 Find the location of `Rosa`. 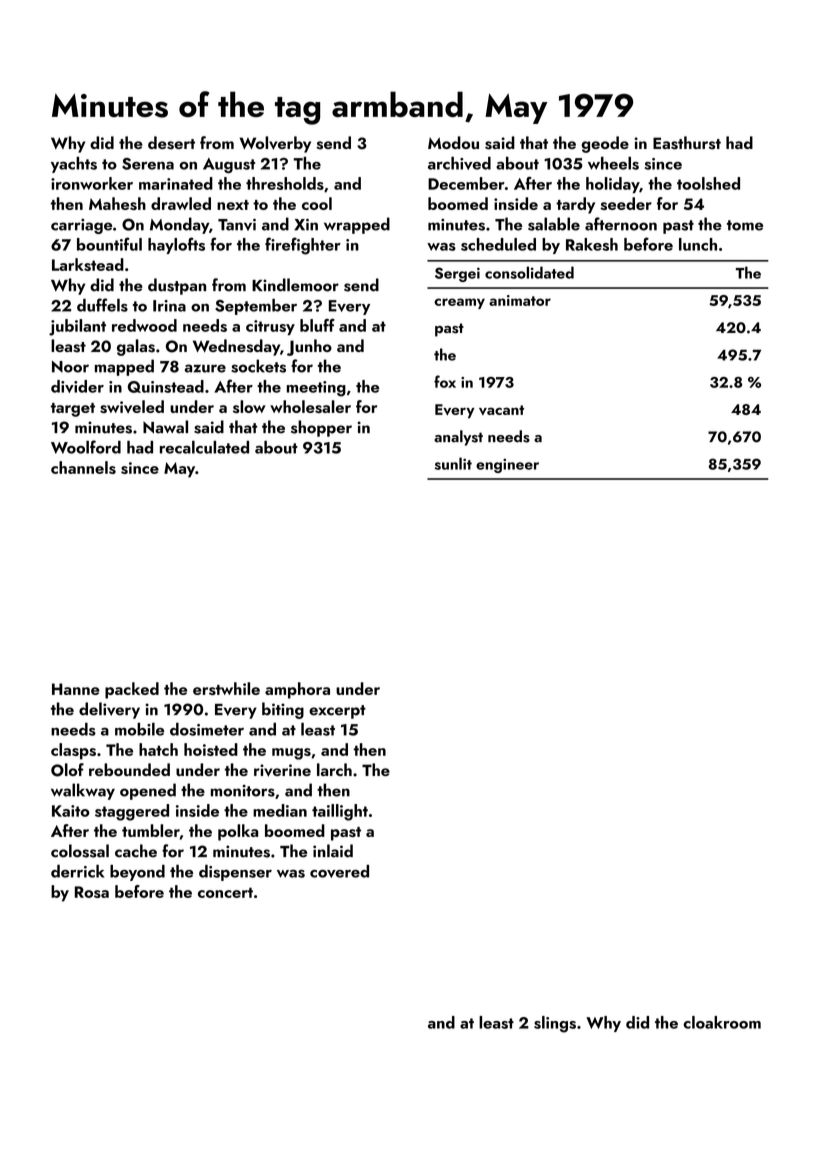

Rosa is located at coordinates (92, 892).
